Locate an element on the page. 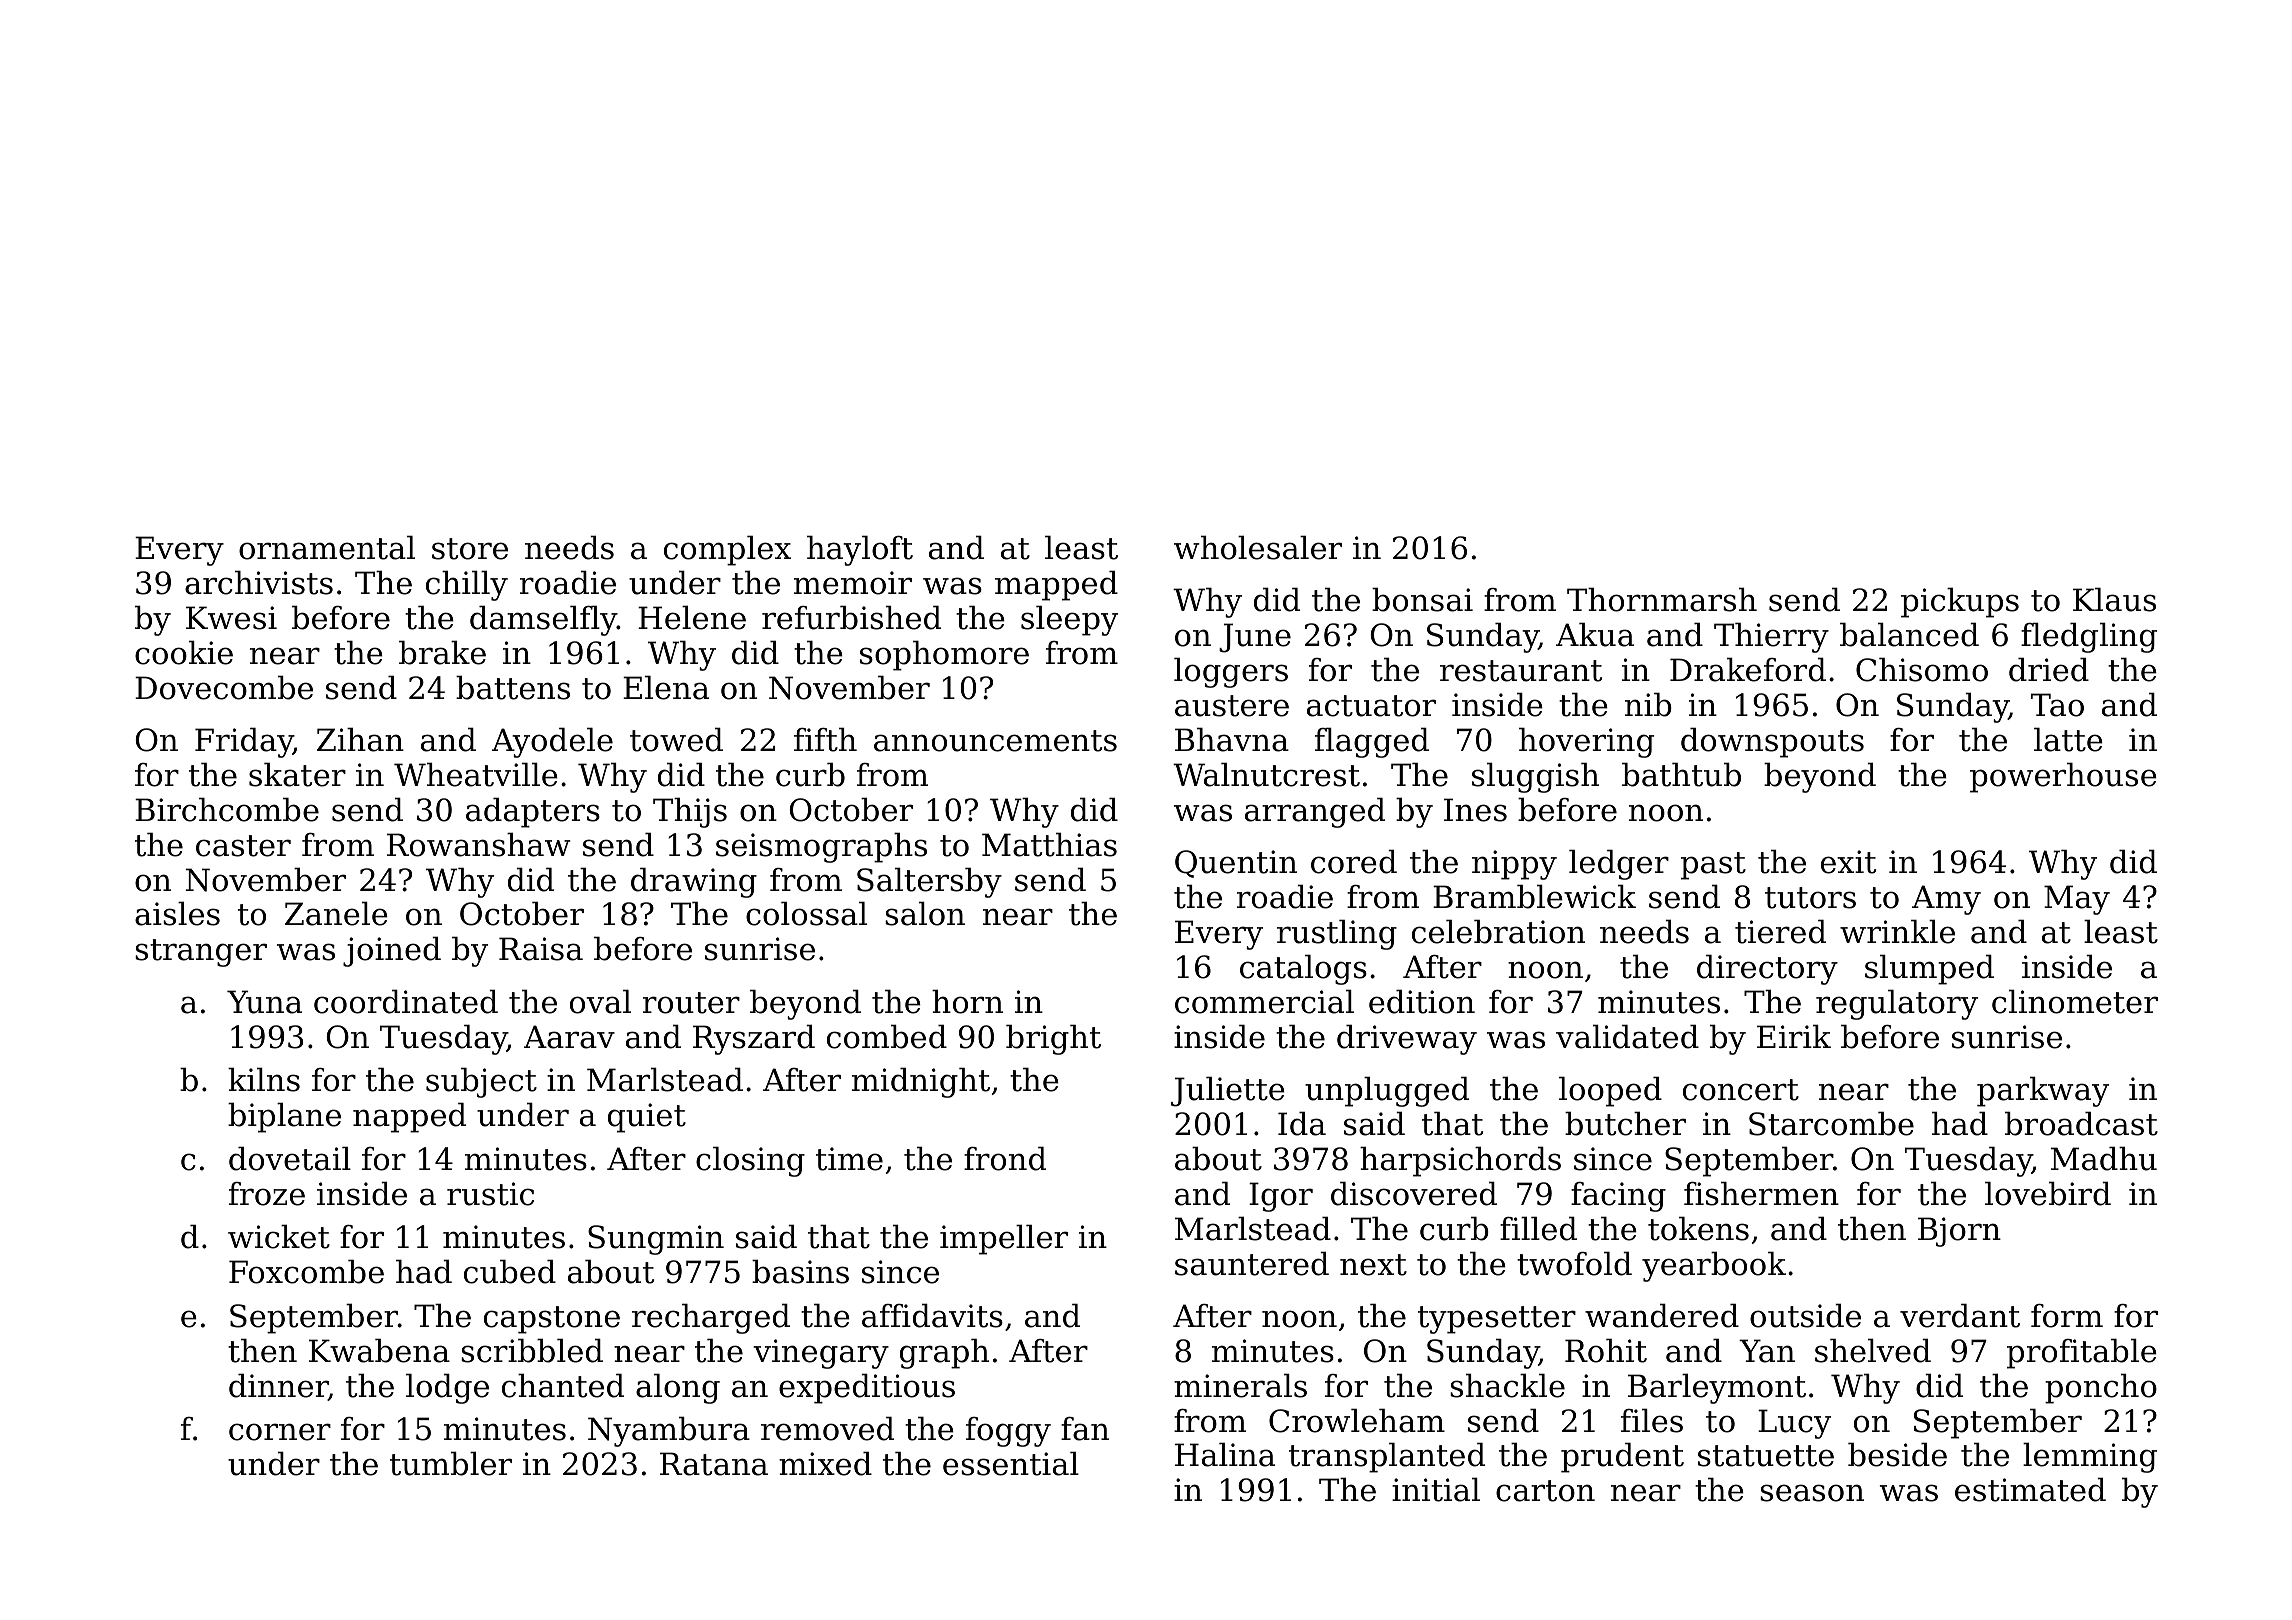 The image size is (2292, 1620). chilly is located at coordinates (467, 585).
